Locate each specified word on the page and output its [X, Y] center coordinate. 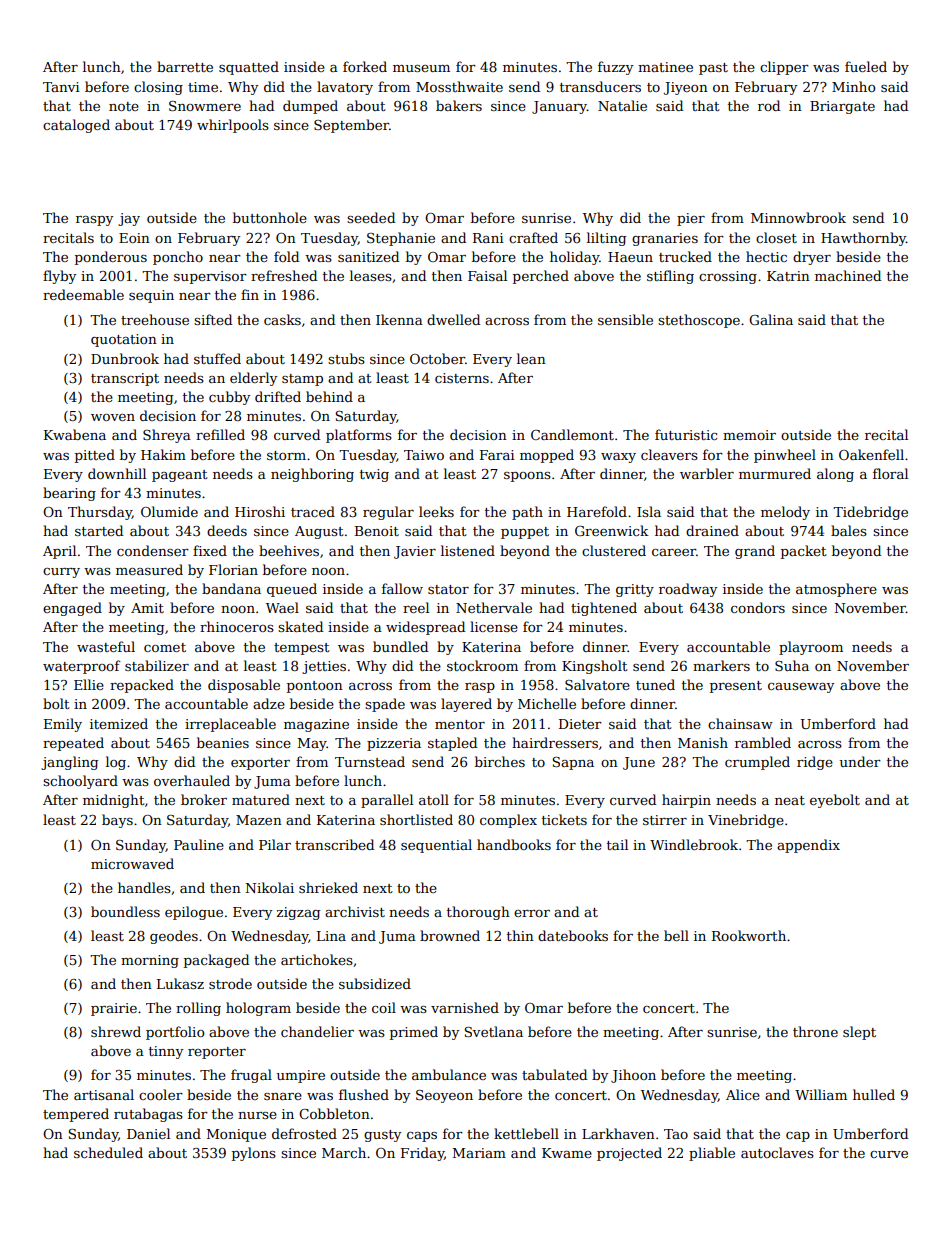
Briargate [842, 107]
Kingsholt [595, 667]
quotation [124, 340]
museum [421, 68]
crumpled [757, 763]
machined [848, 275]
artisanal [104, 1094]
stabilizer [157, 665]
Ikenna [399, 319]
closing [158, 88]
